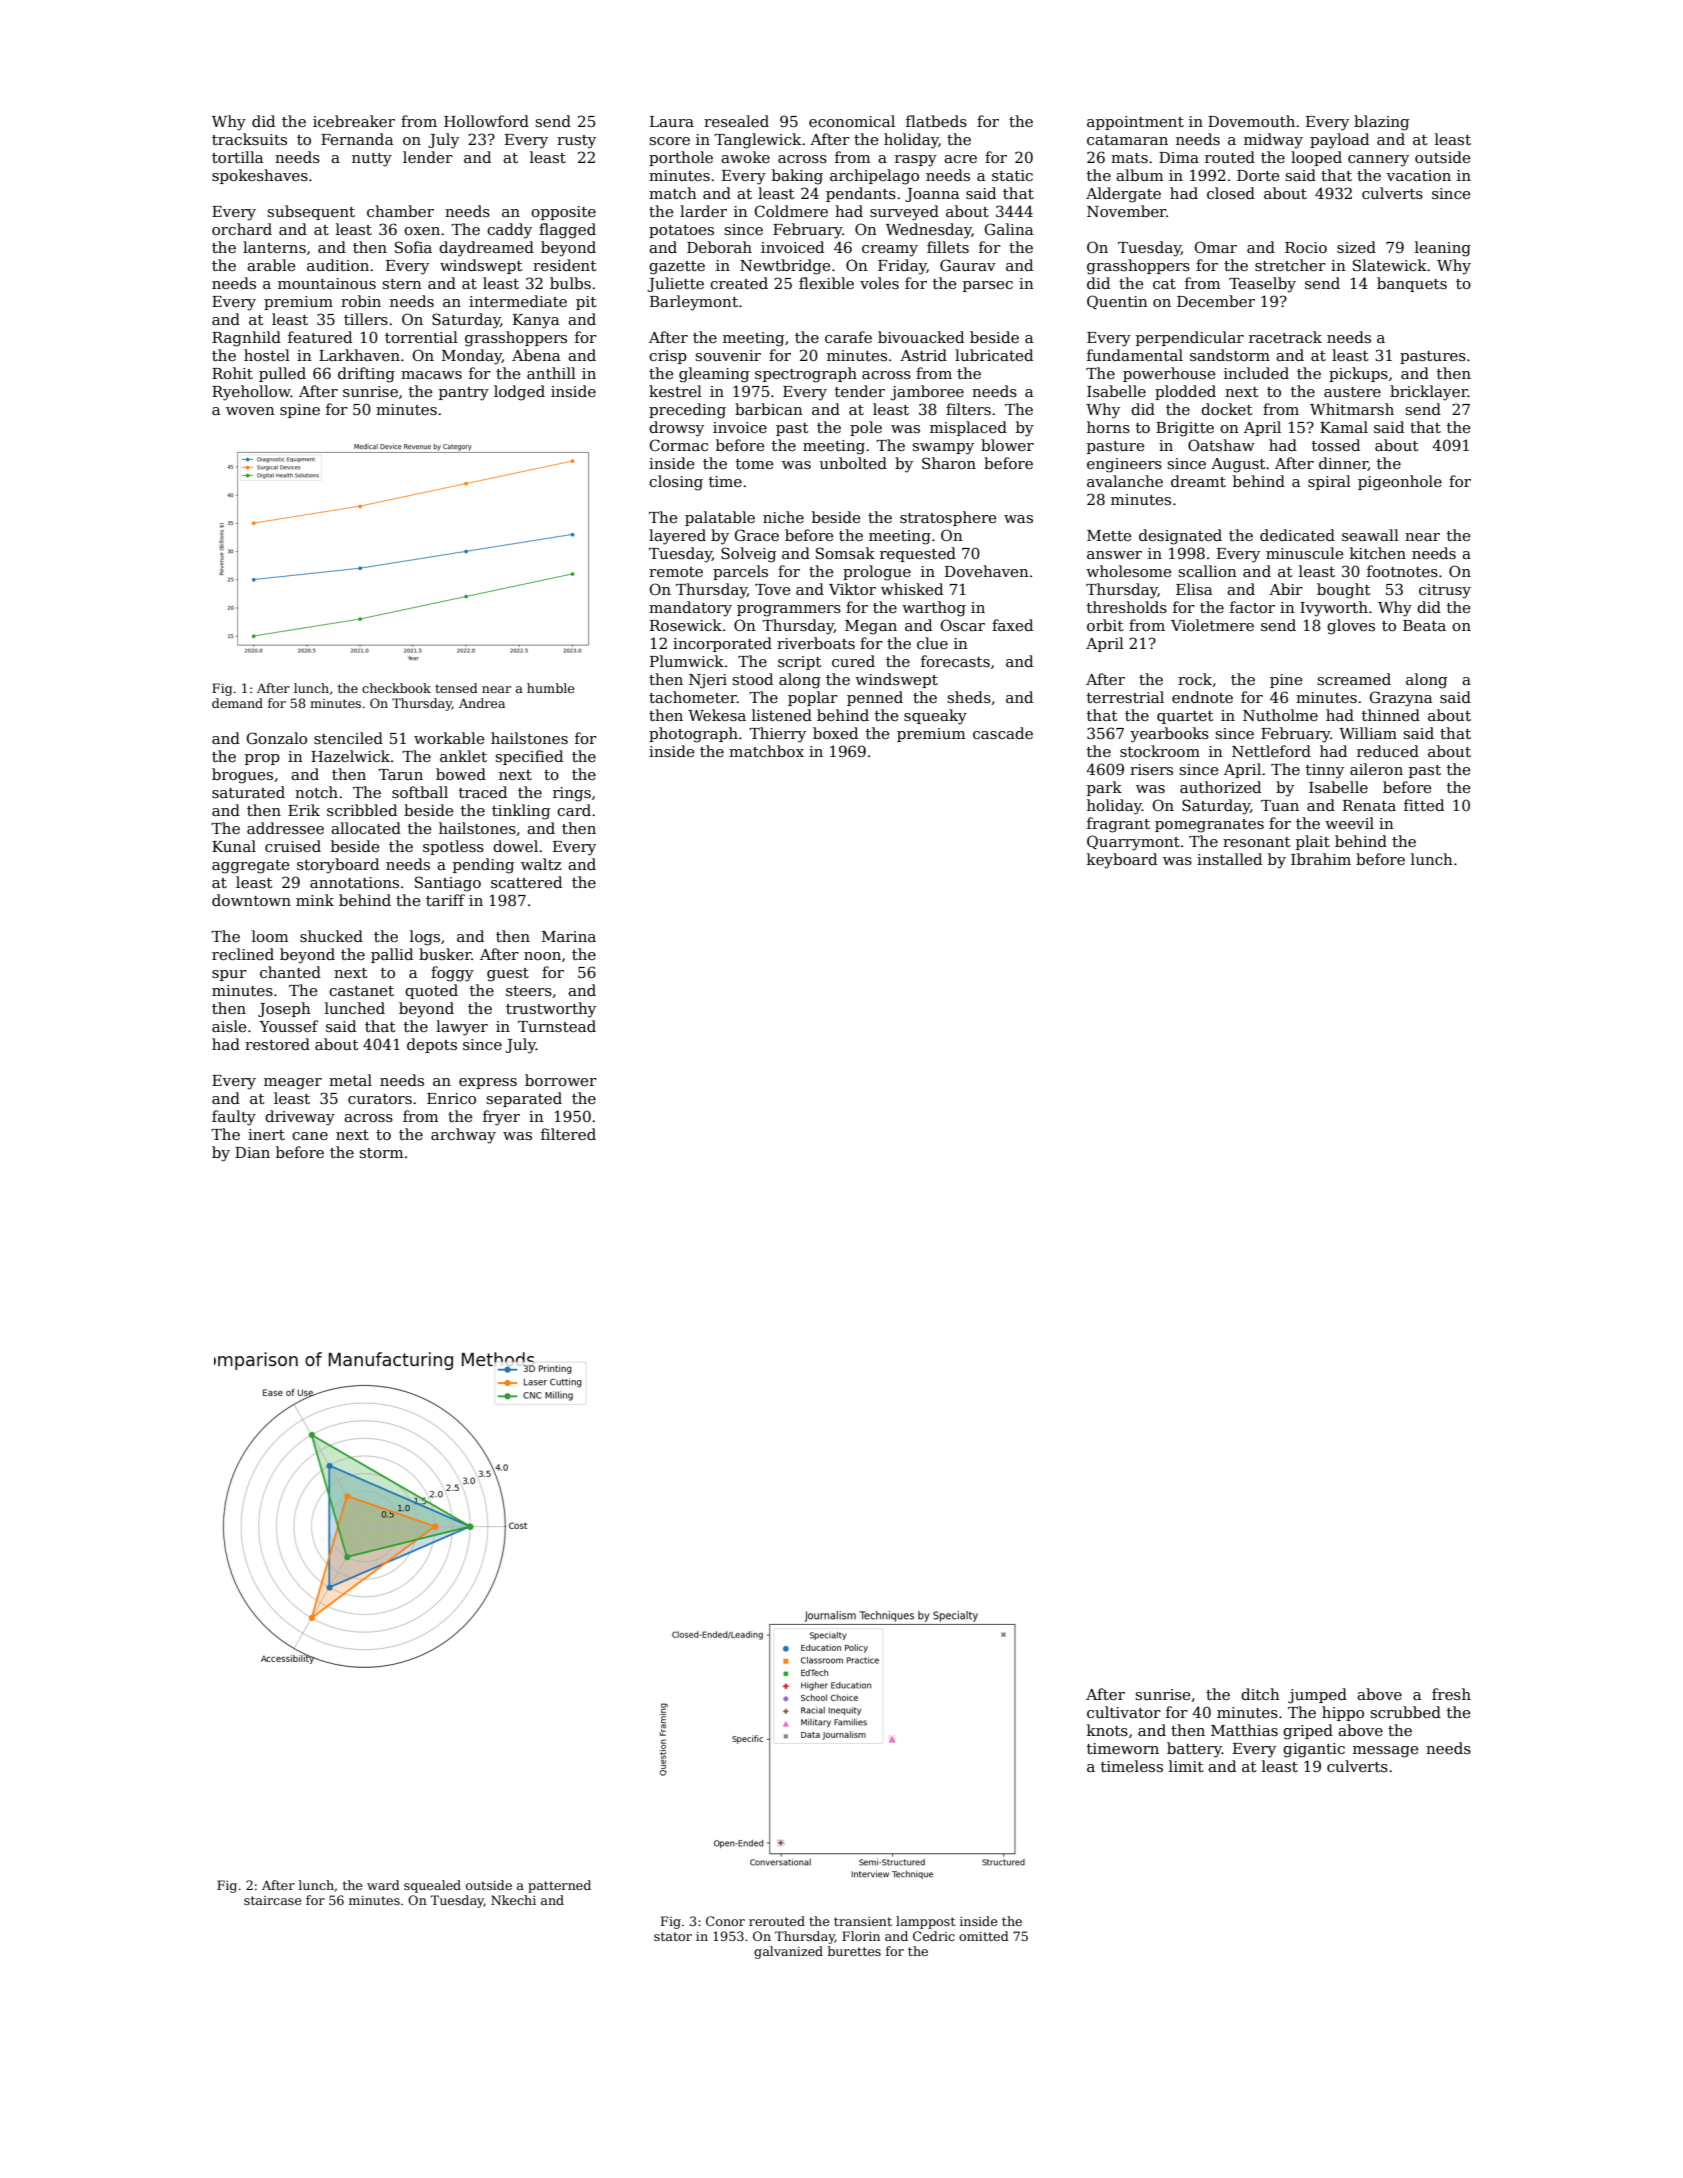  Describe the element at coordinates (1124, 1712) in the page. I see `cultivator` at that location.
